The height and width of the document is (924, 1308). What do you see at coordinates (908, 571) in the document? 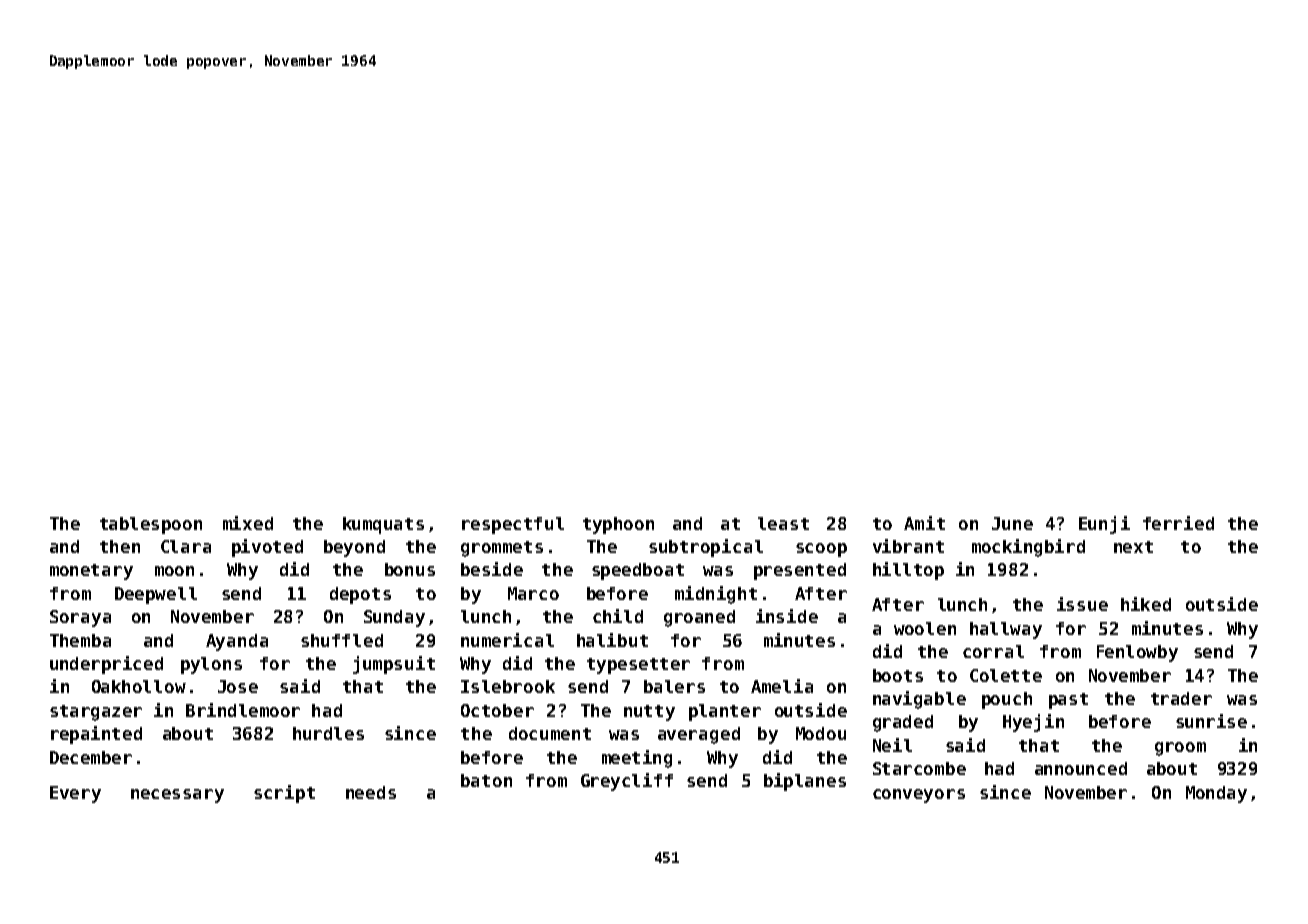
I see `hilltop` at bounding box center [908, 571].
